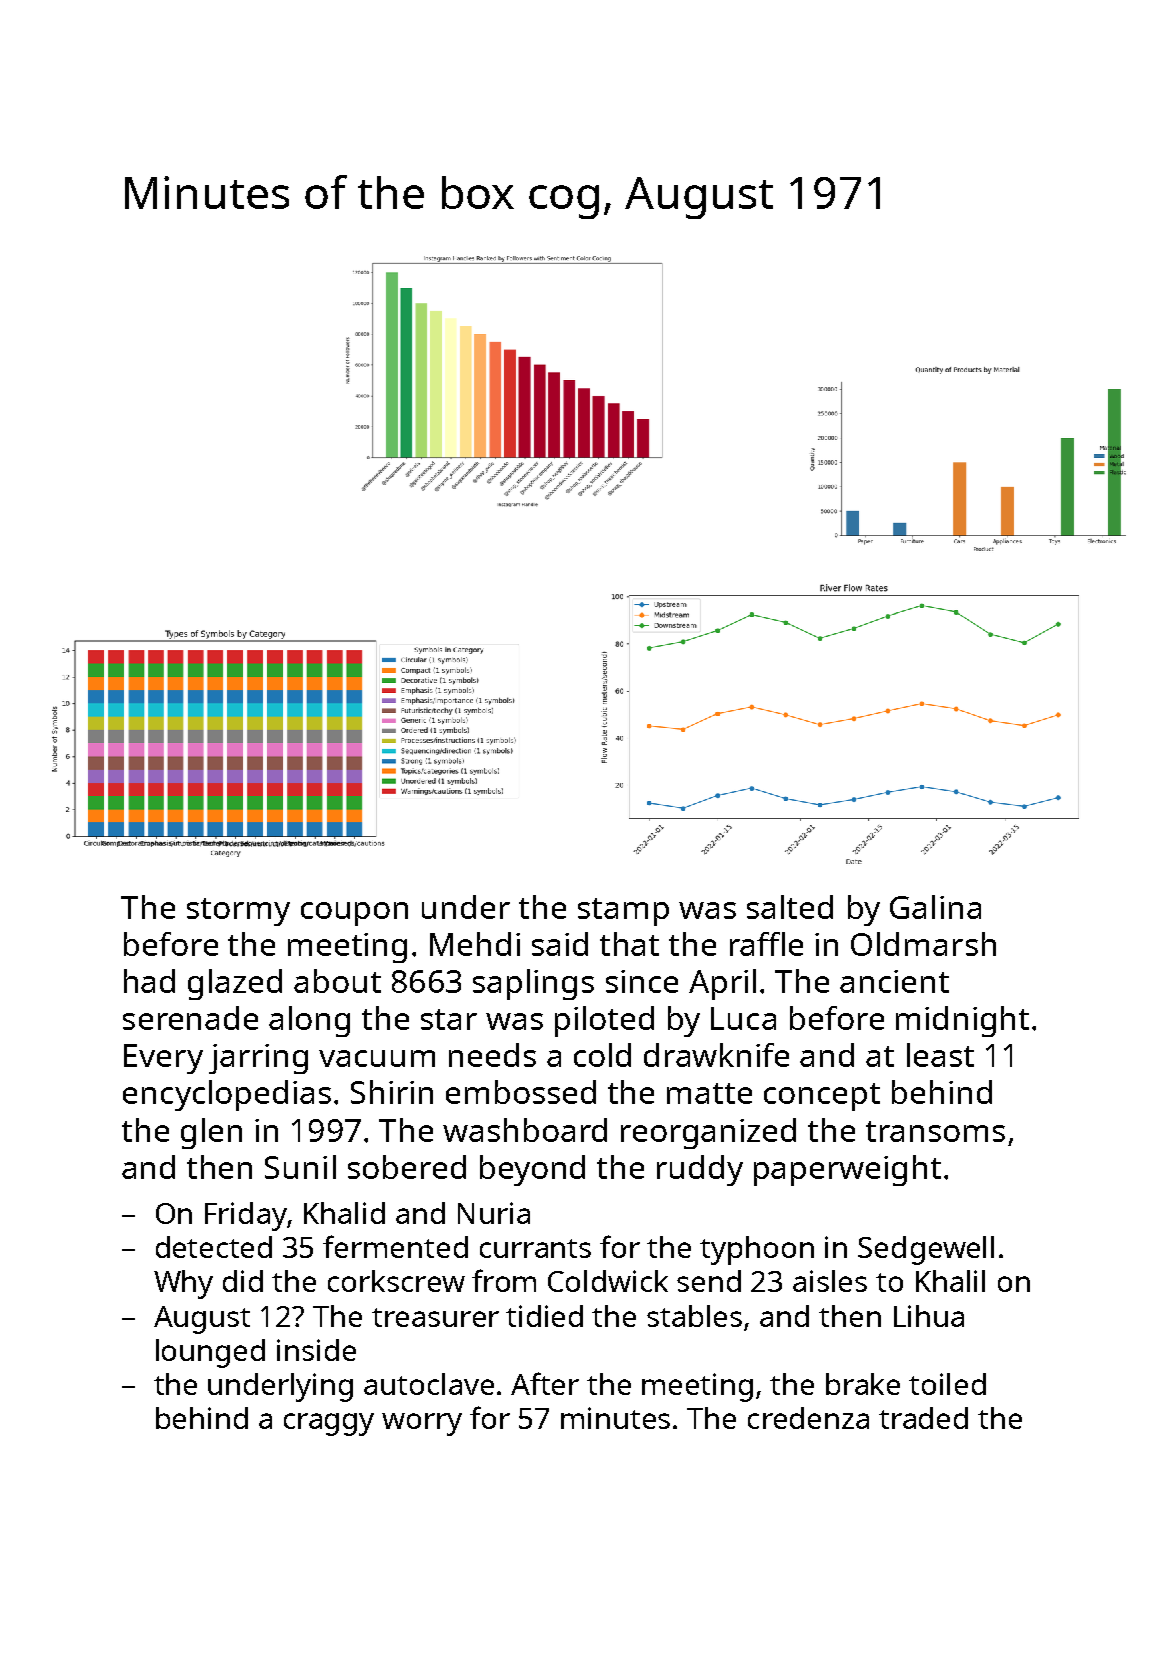 The width and height of the document is (1165, 1654). I want to click on Galina, so click(935, 907).
